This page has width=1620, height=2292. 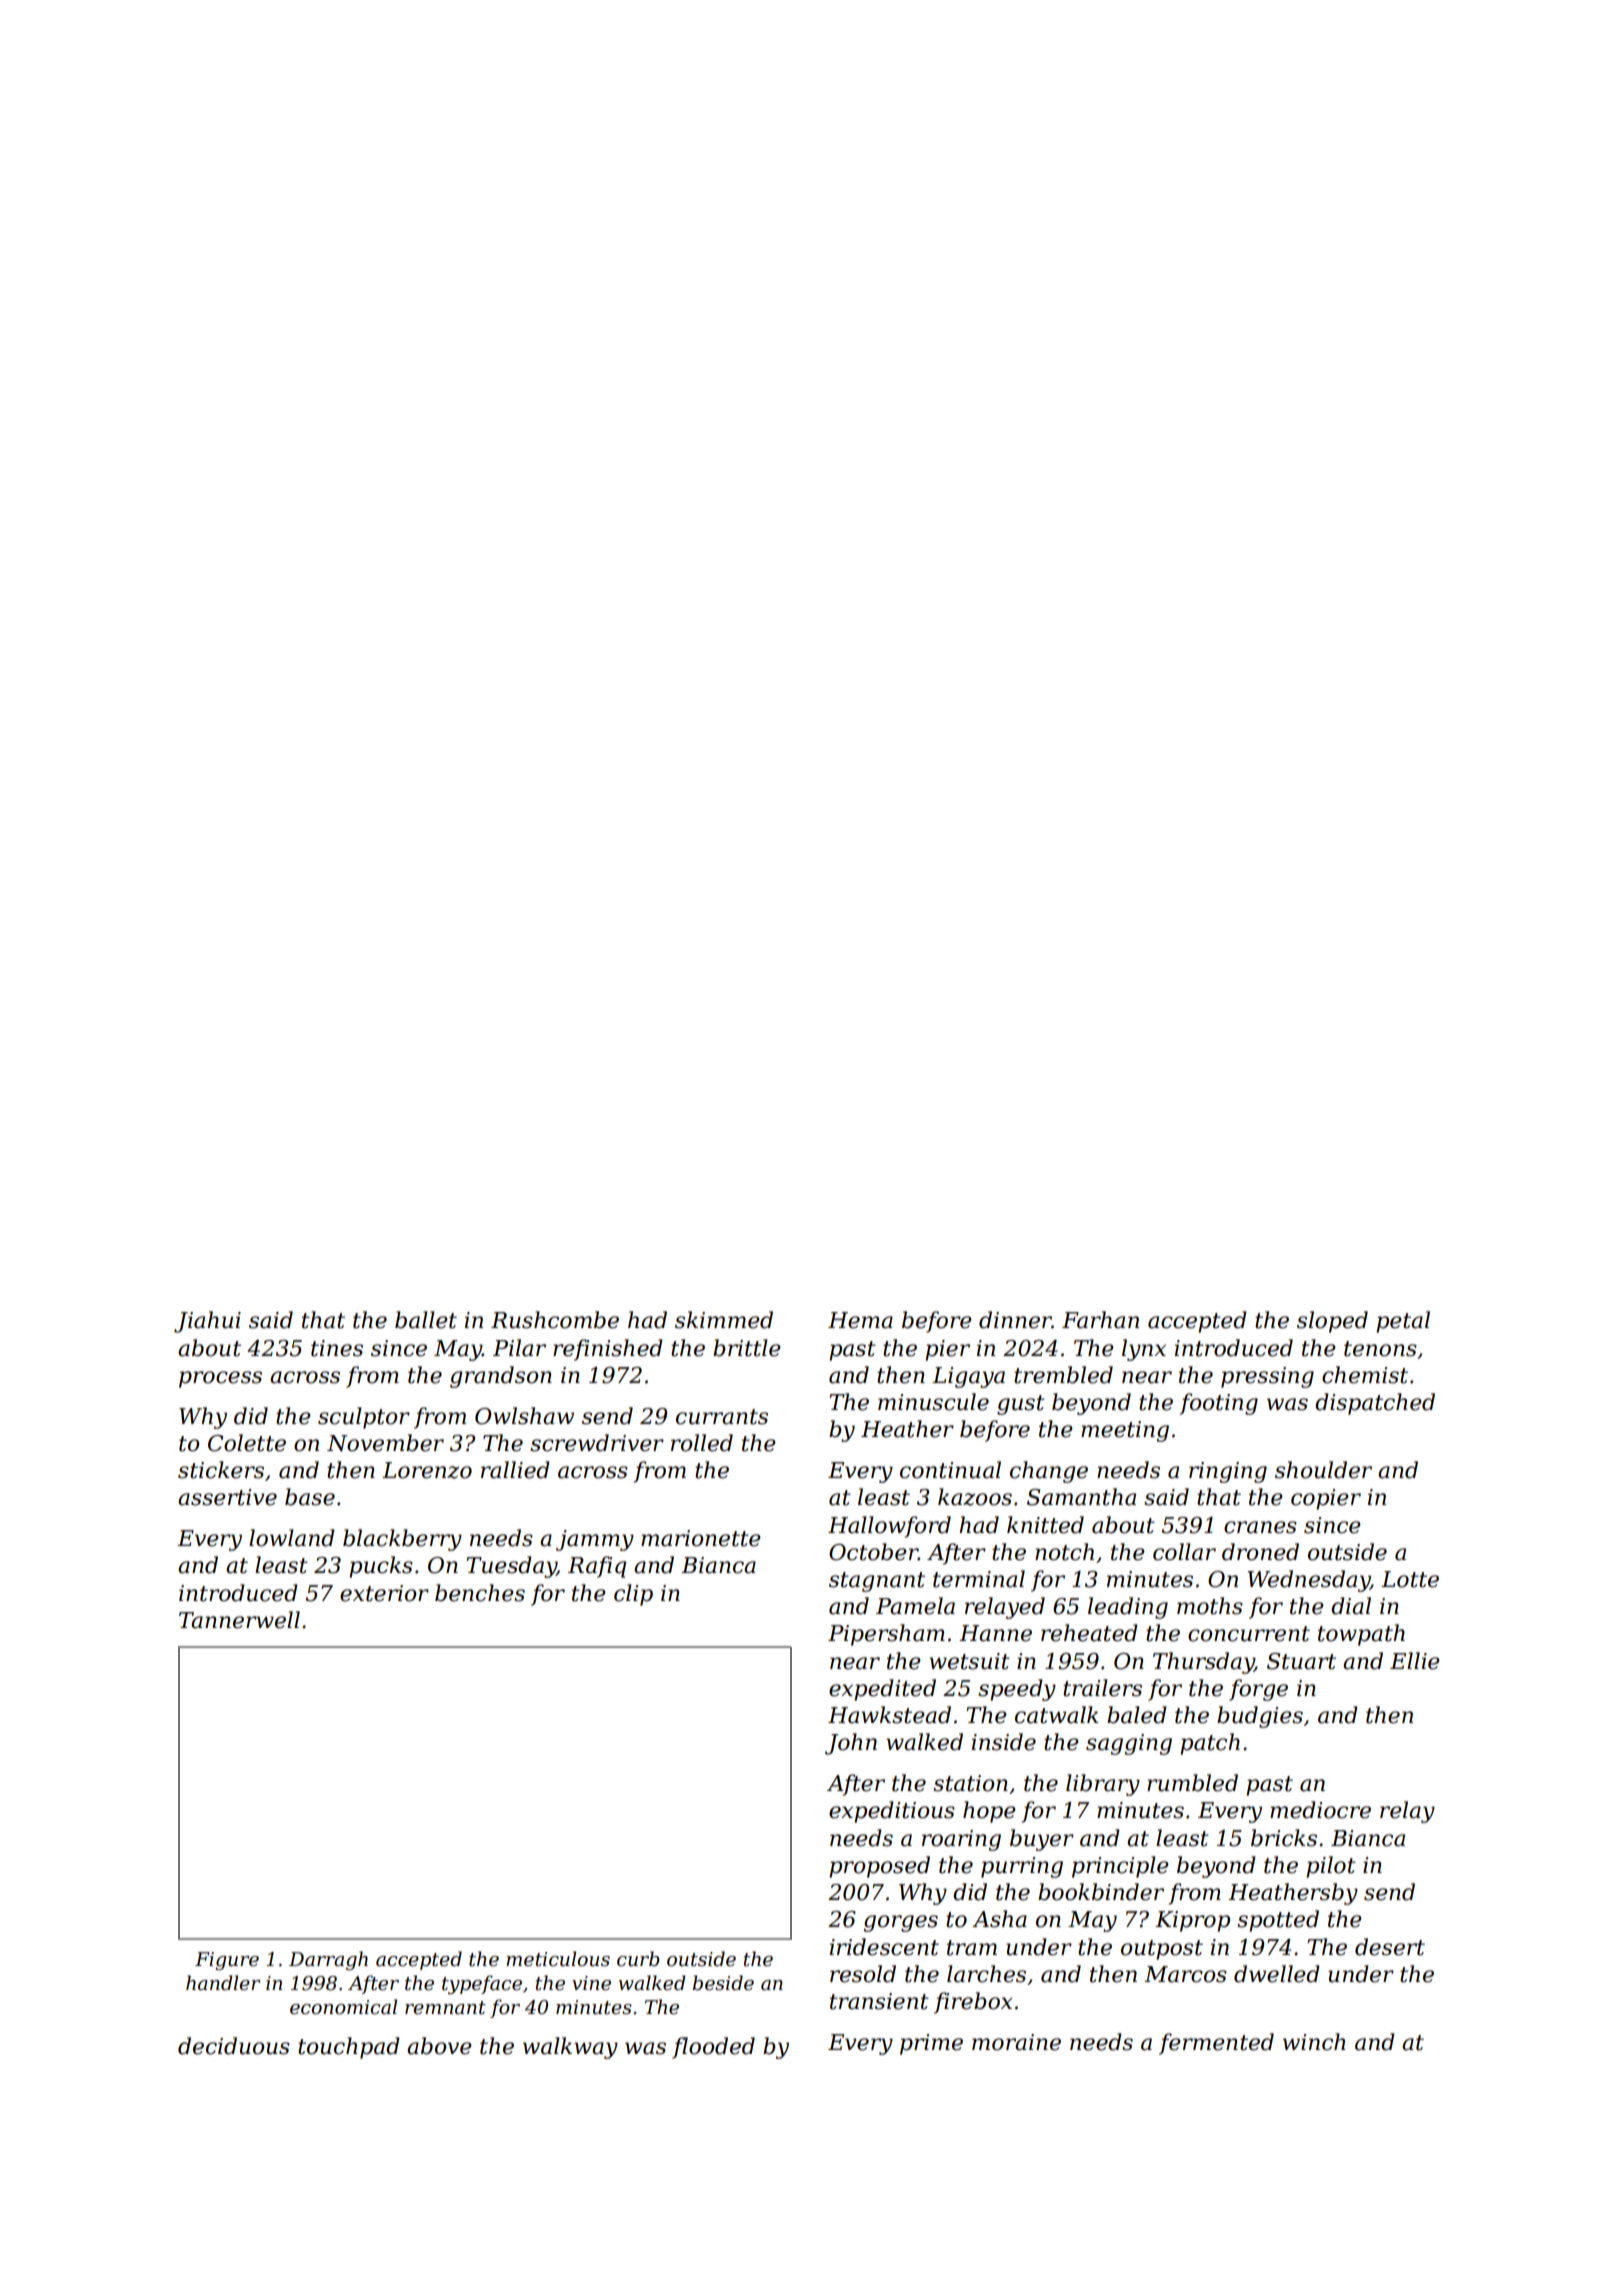 What do you see at coordinates (1267, 1377) in the page?
I see `pressing` at bounding box center [1267, 1377].
